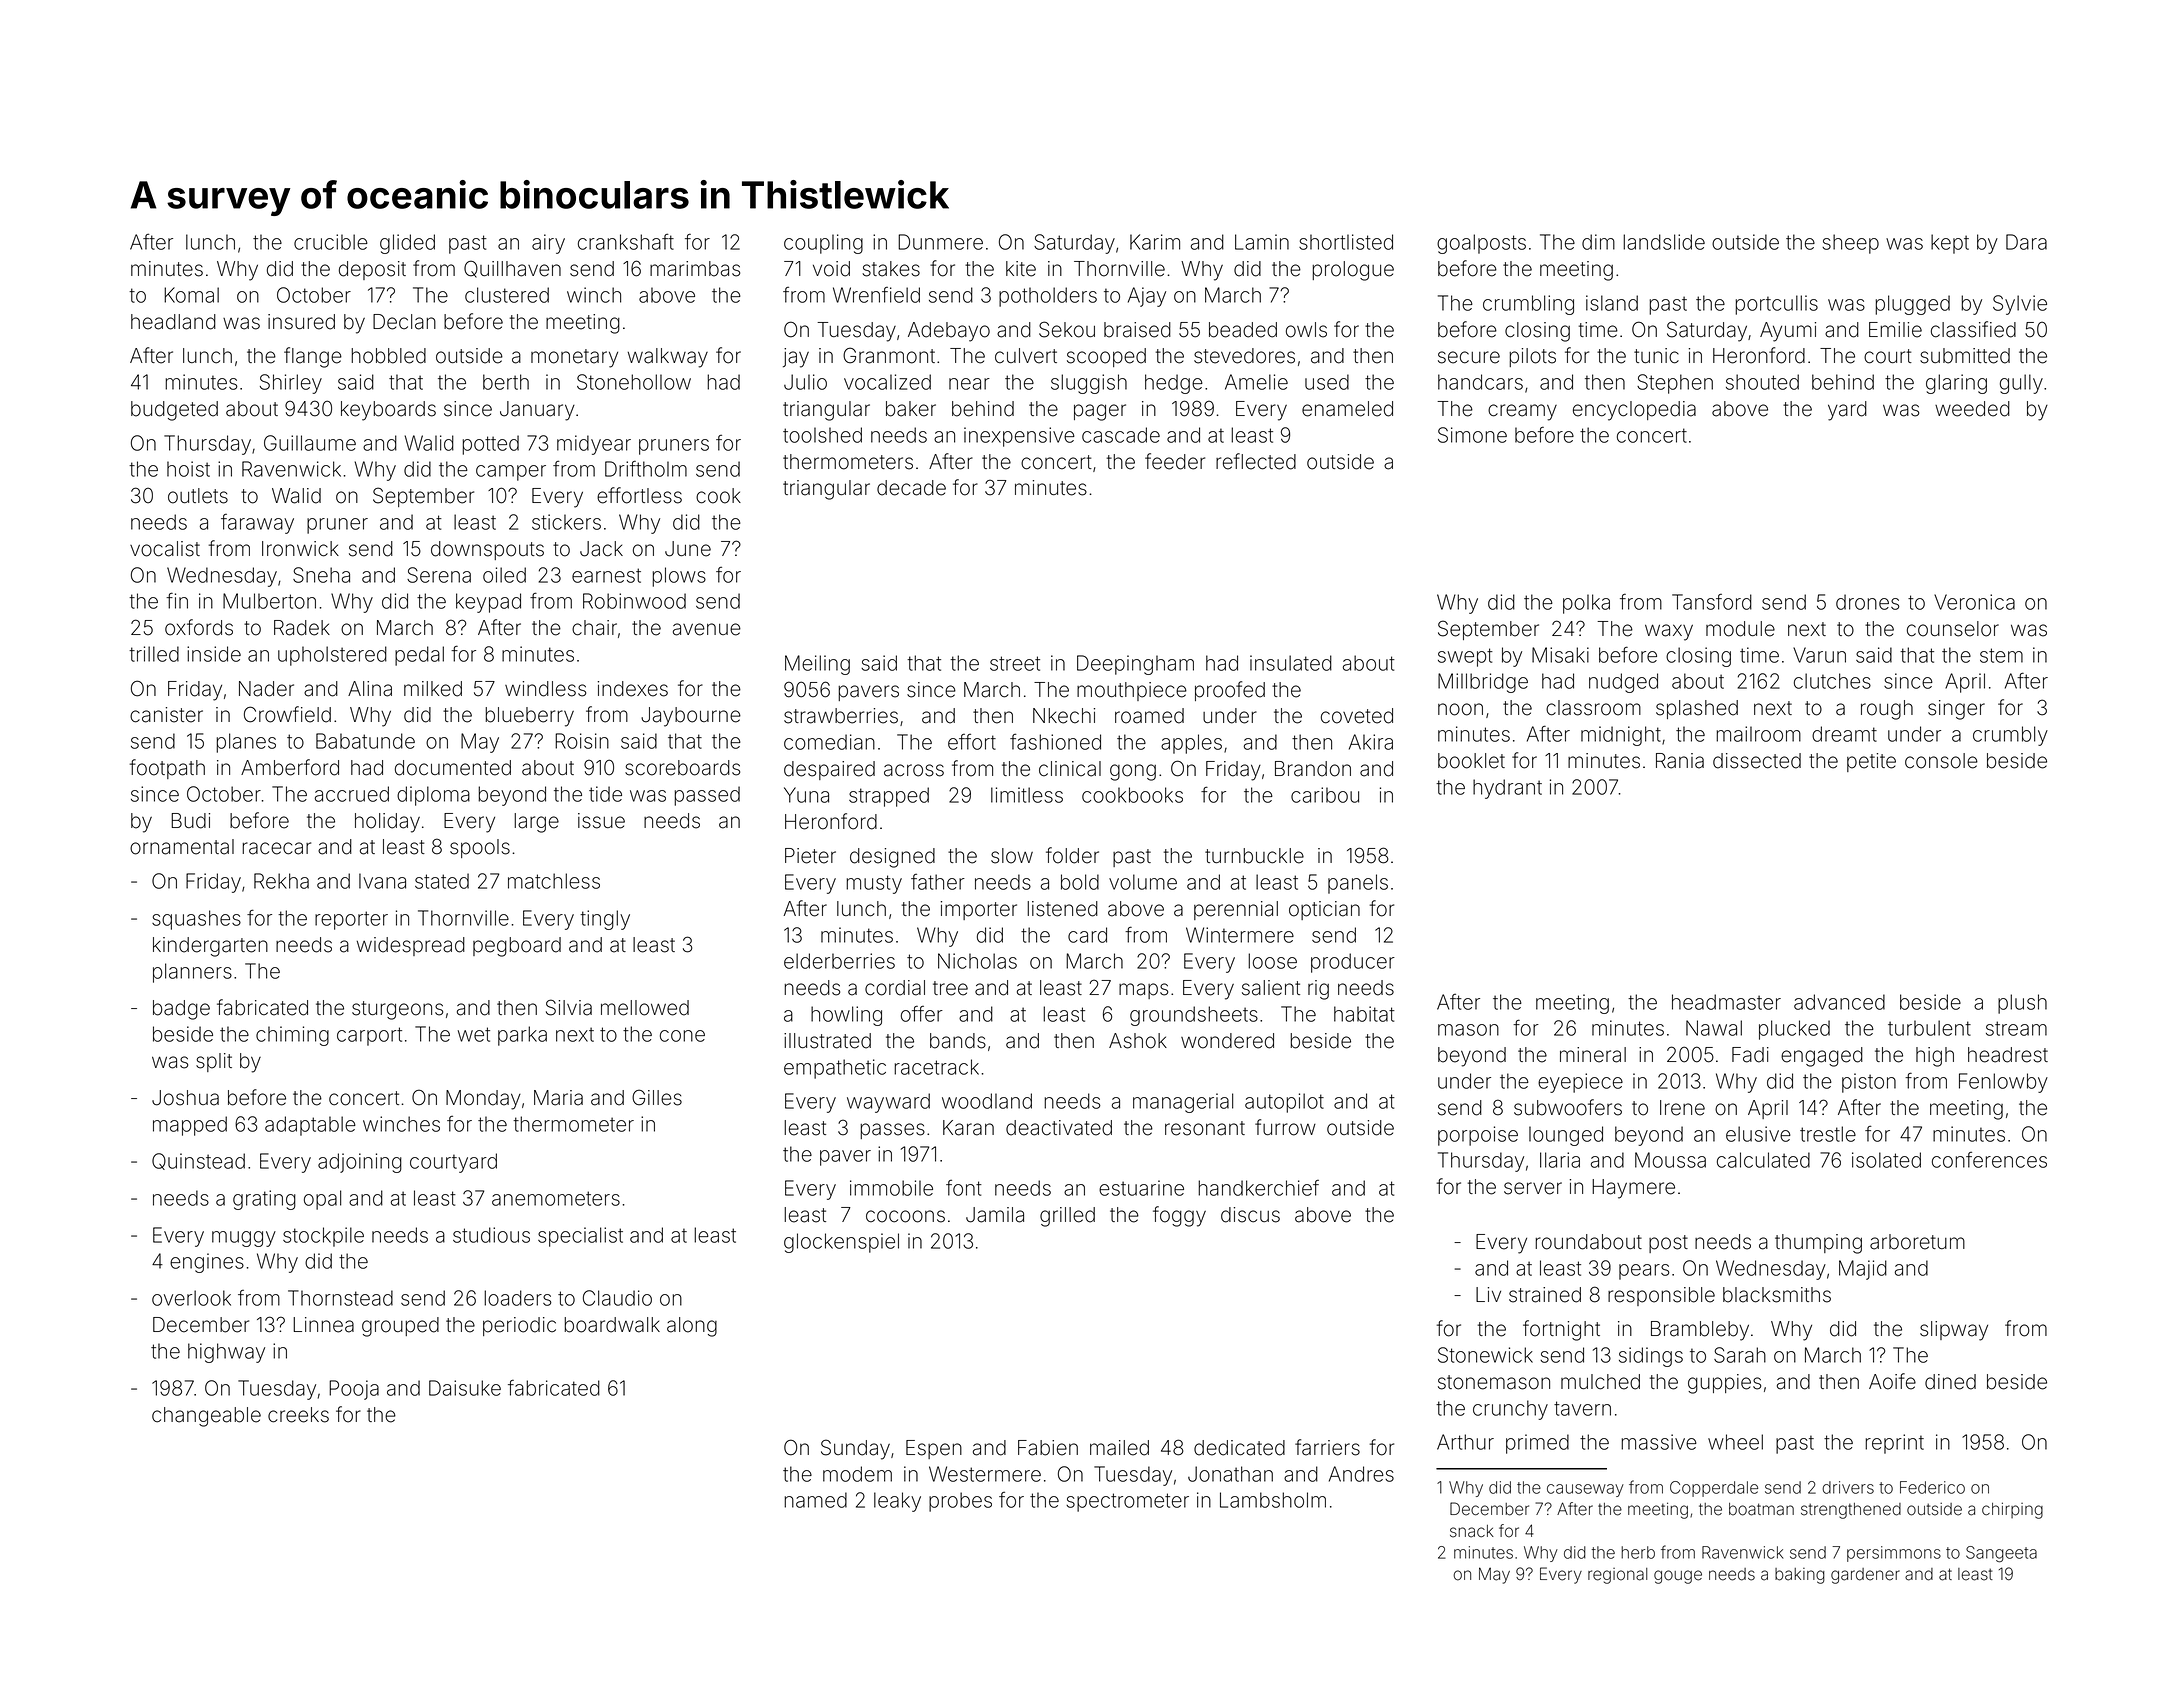 The image size is (2178, 1683). Describe the element at coordinates (512, 269) in the screenshot. I see `Quillhaven` at that location.
